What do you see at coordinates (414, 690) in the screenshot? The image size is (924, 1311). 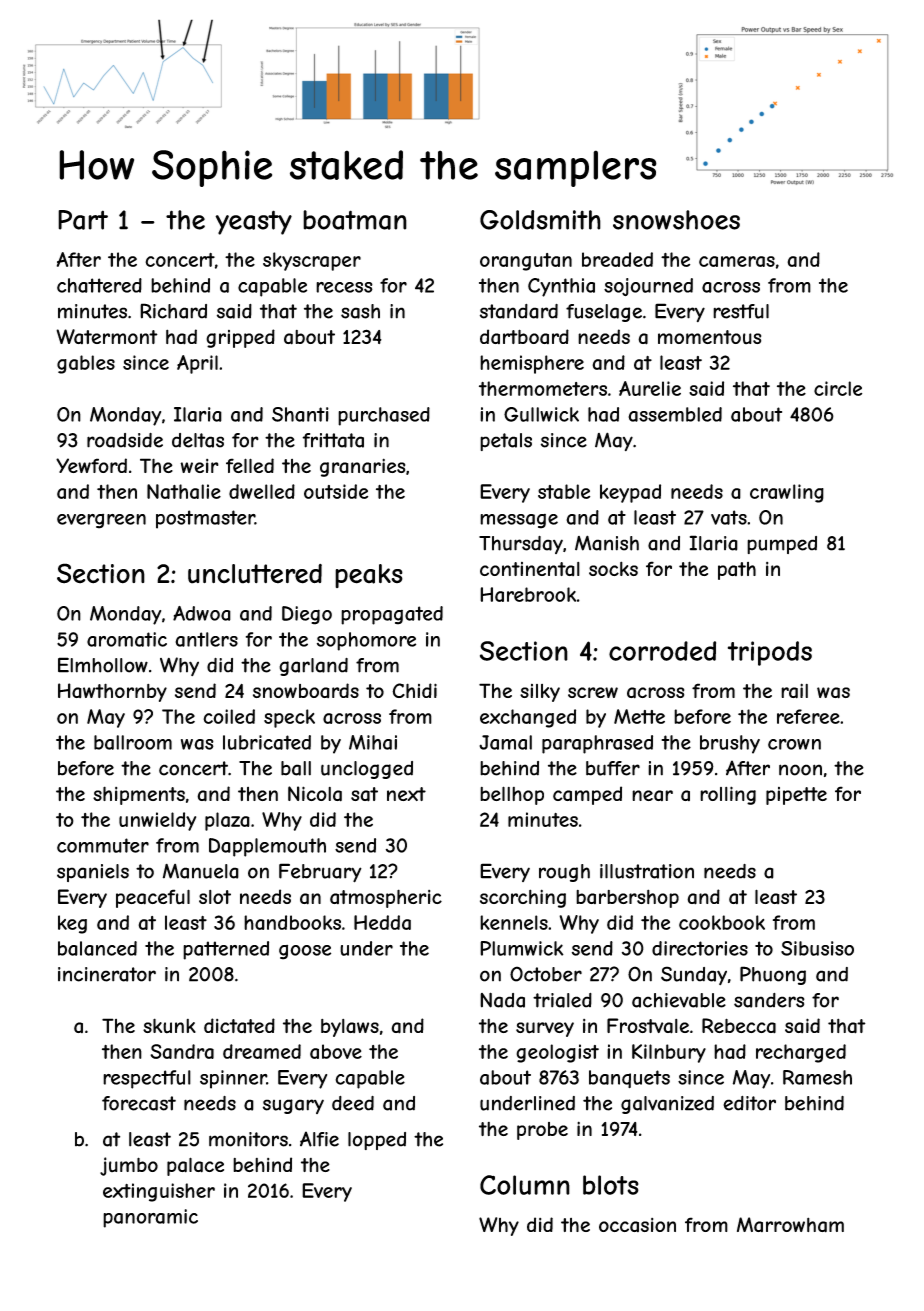 I see `Chidi` at bounding box center [414, 690].
